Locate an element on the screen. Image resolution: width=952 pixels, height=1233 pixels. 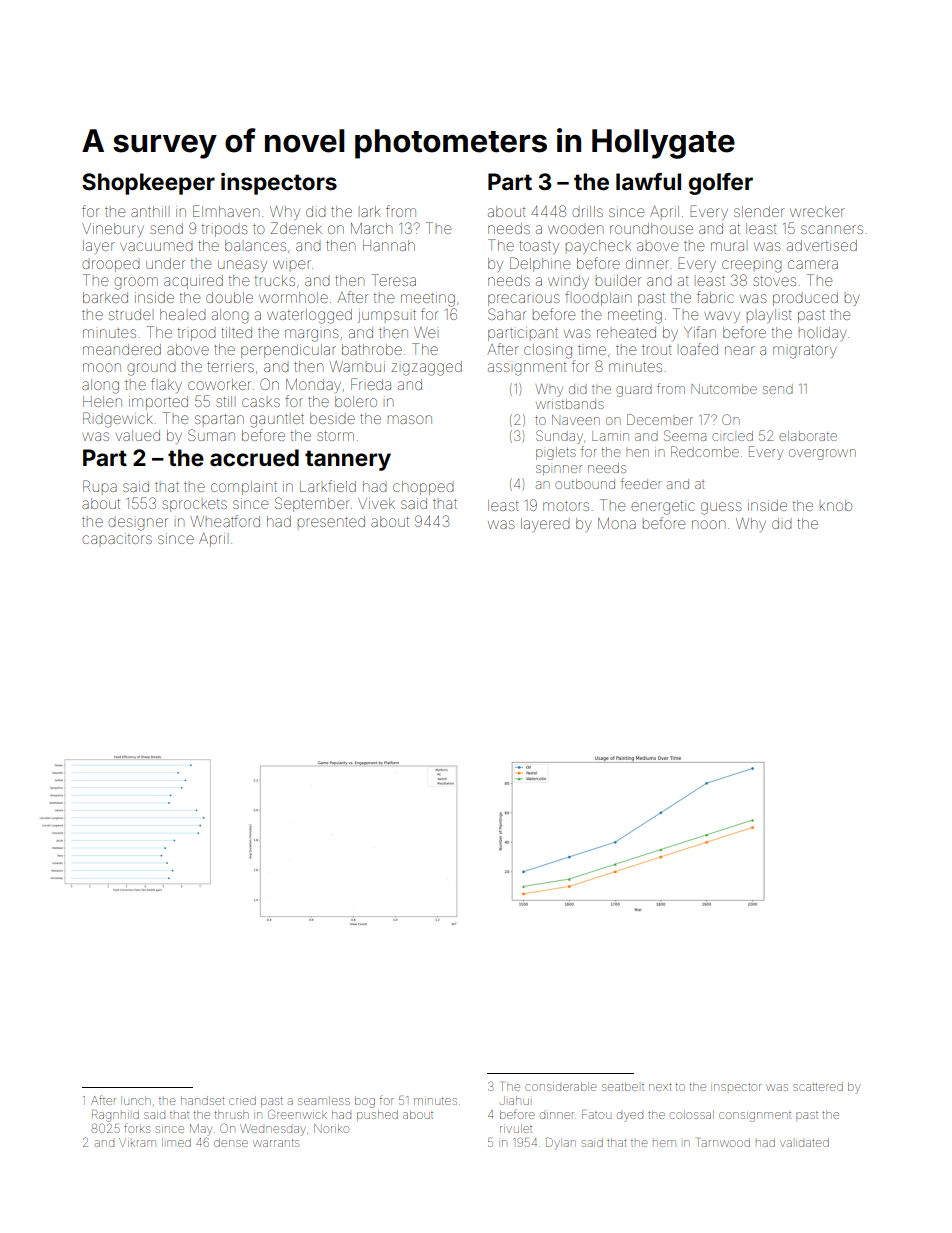
wrecker is located at coordinates (817, 211).
